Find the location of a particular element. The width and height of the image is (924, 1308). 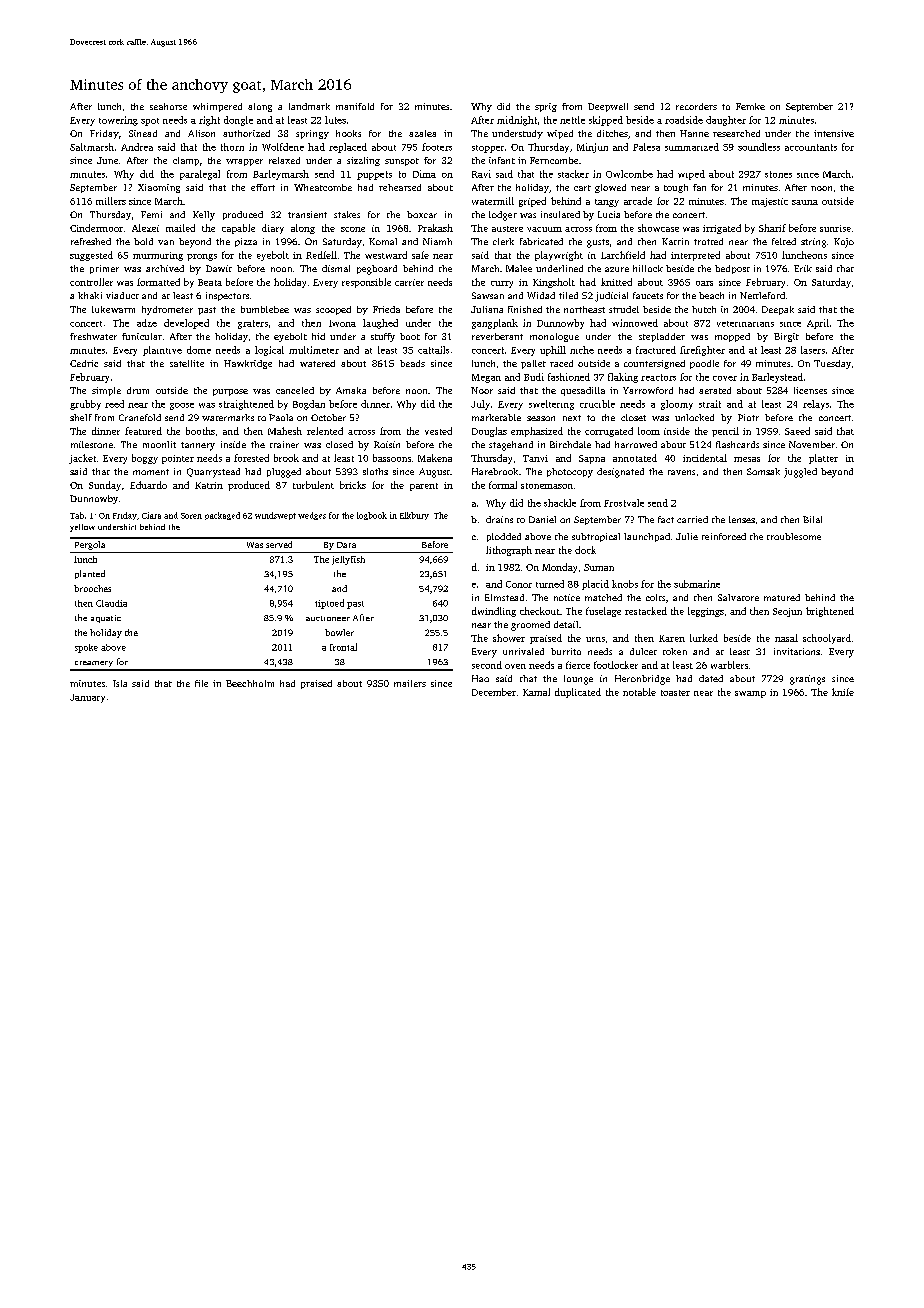

millers is located at coordinates (111, 201).
